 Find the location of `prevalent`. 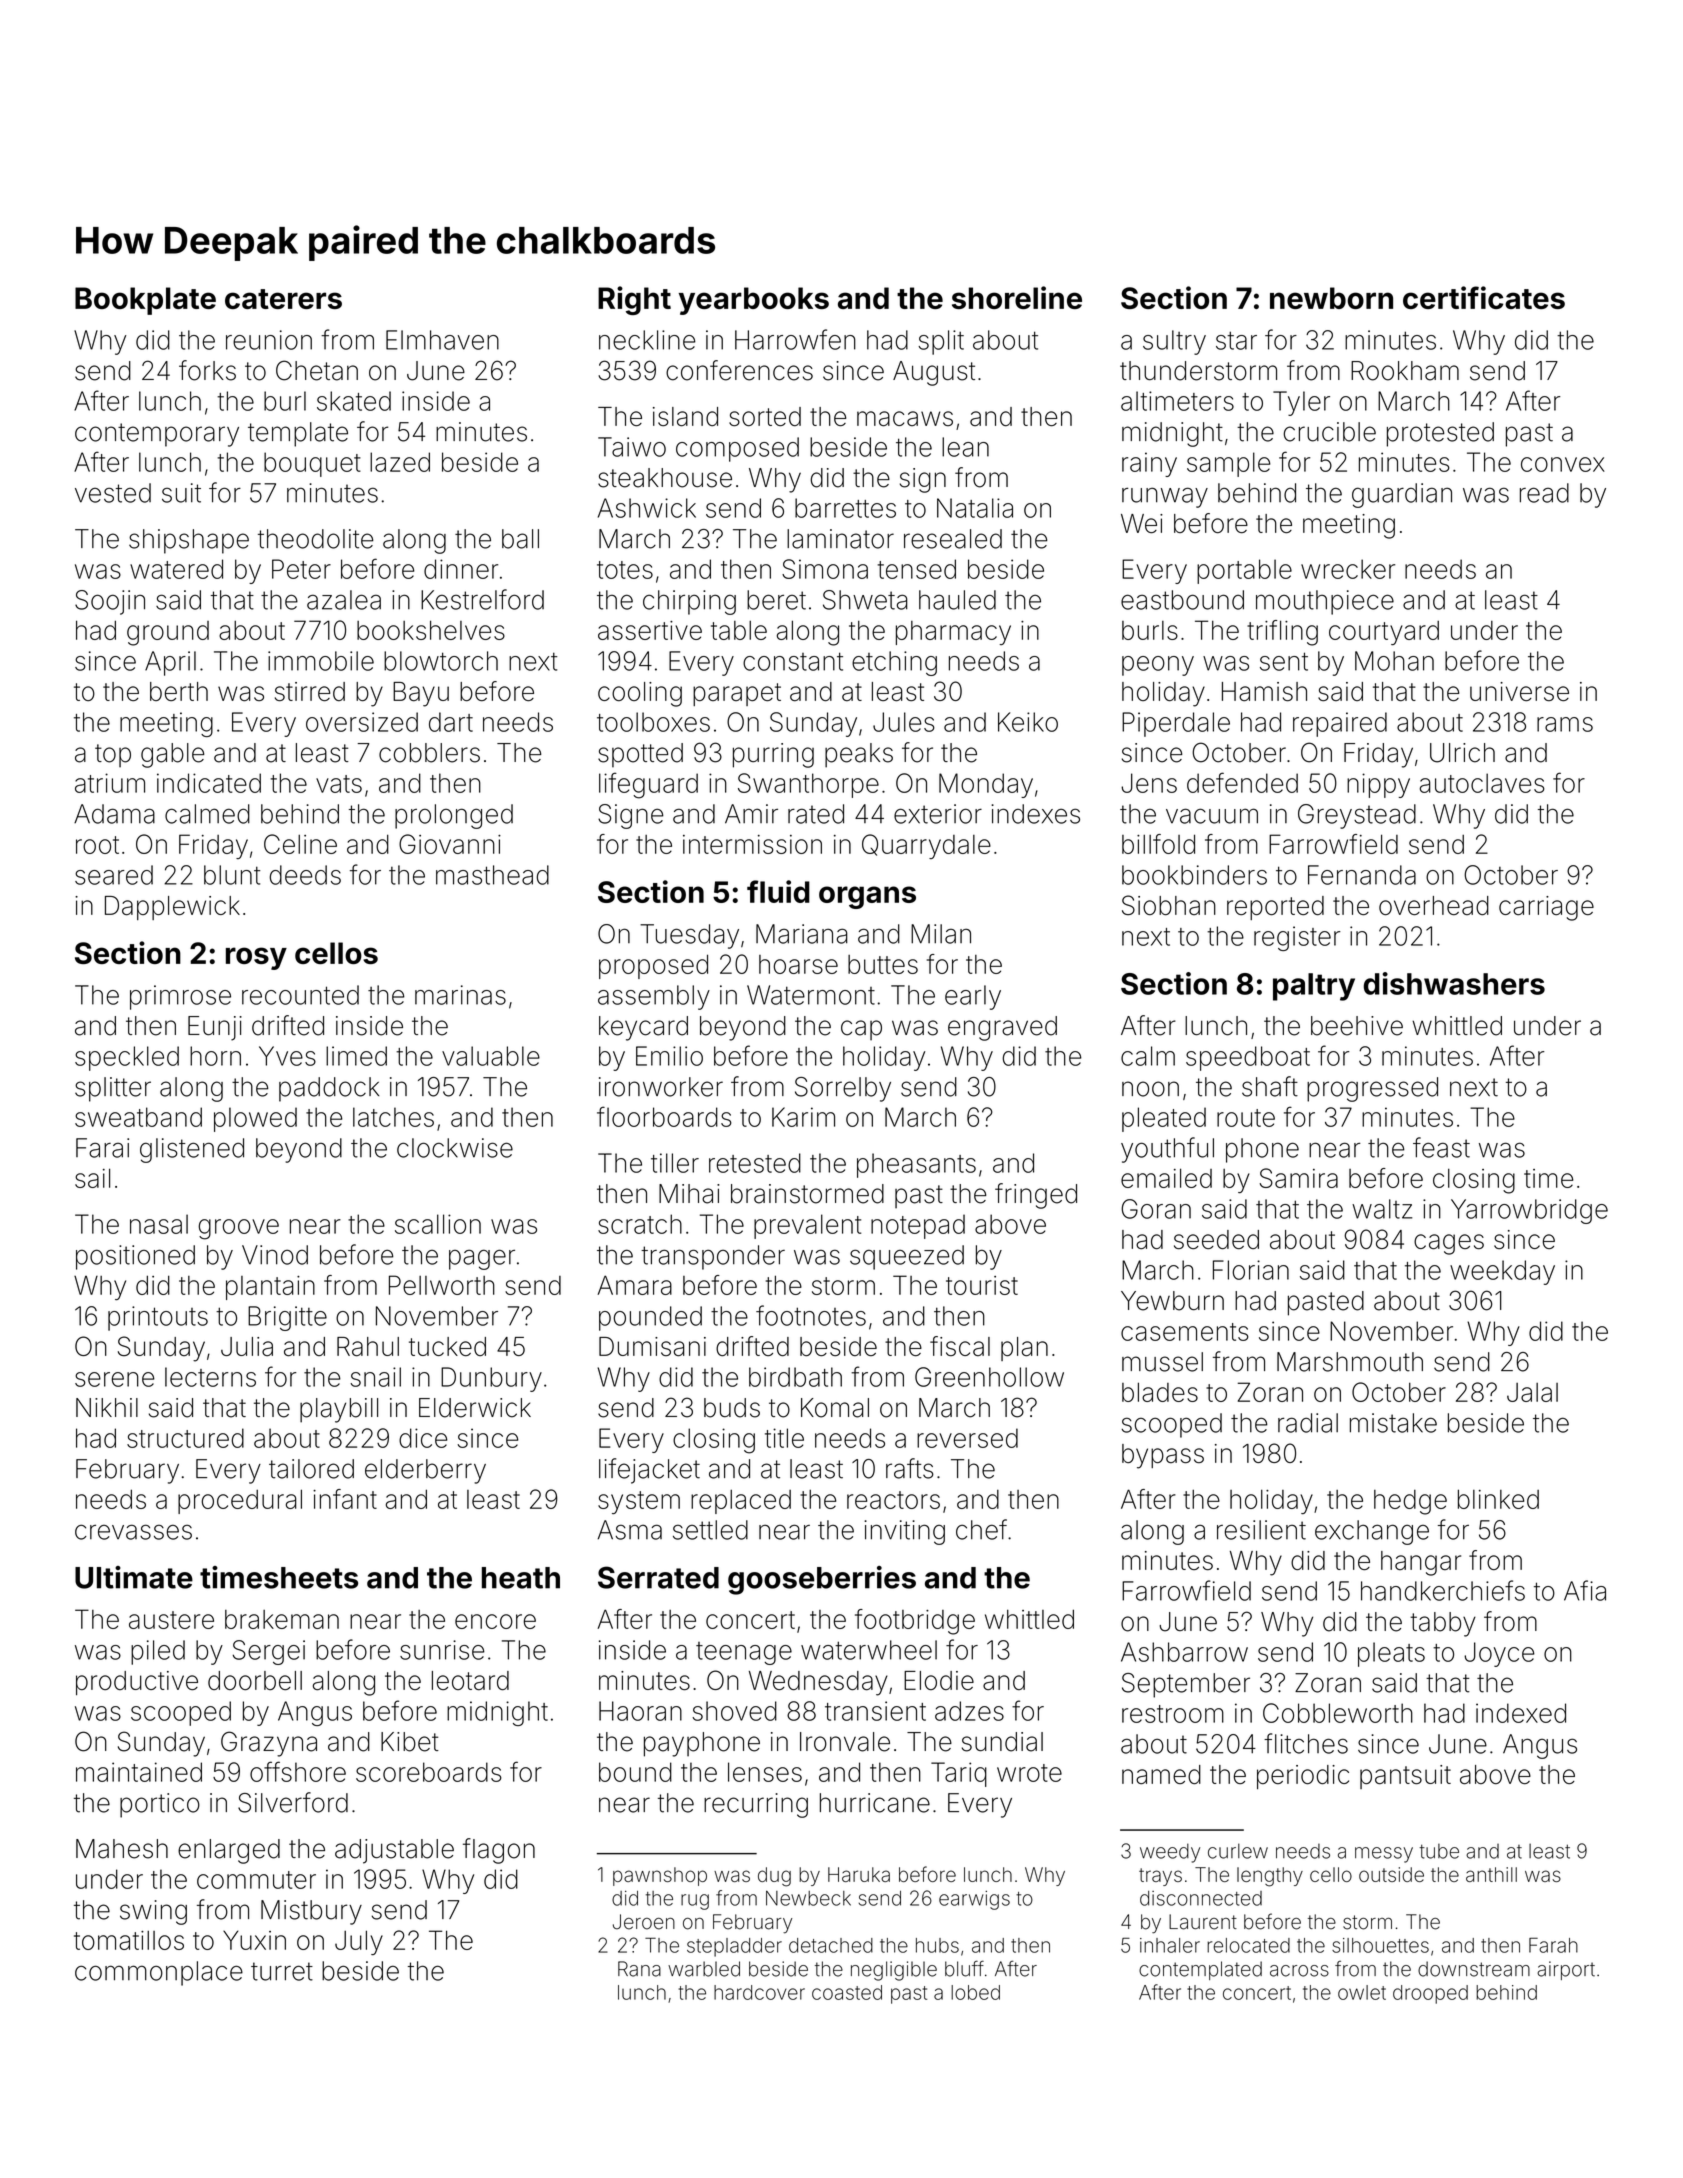

prevalent is located at coordinates (807, 1226).
